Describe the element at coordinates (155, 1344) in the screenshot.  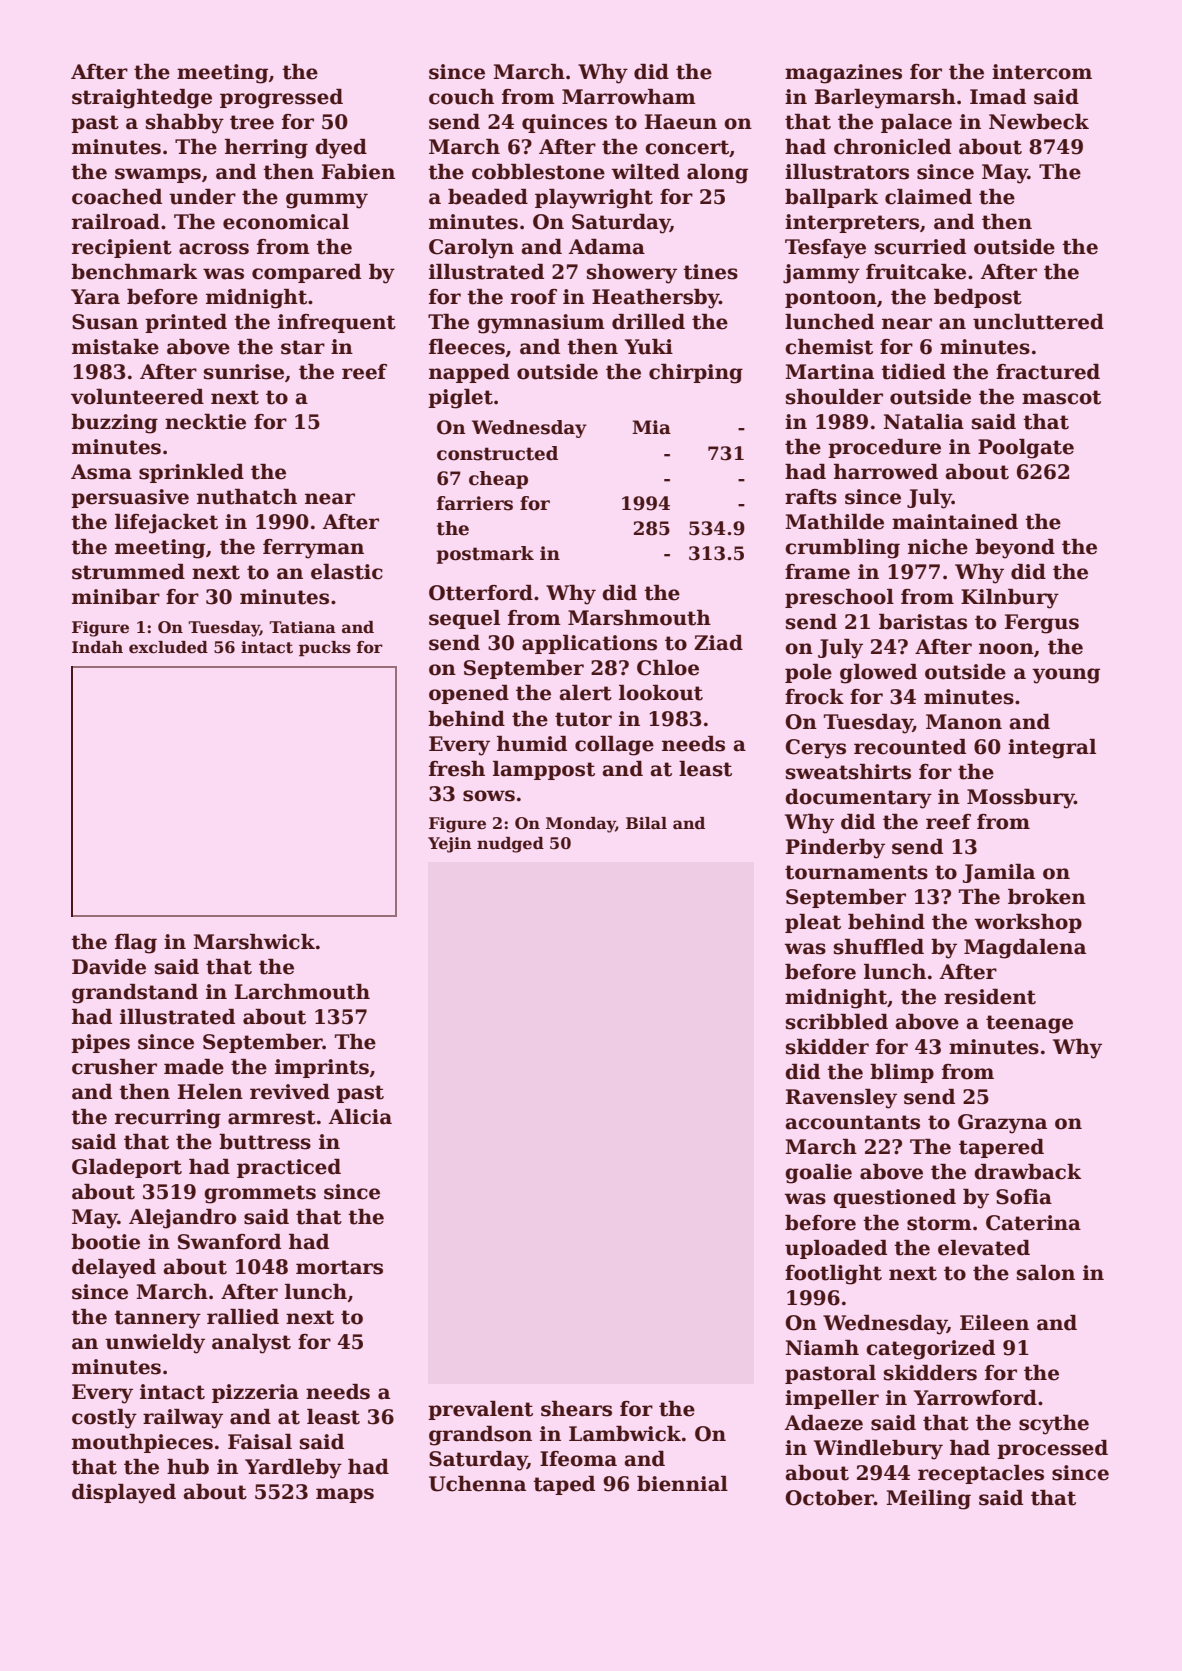
I see `unwieldy` at that location.
